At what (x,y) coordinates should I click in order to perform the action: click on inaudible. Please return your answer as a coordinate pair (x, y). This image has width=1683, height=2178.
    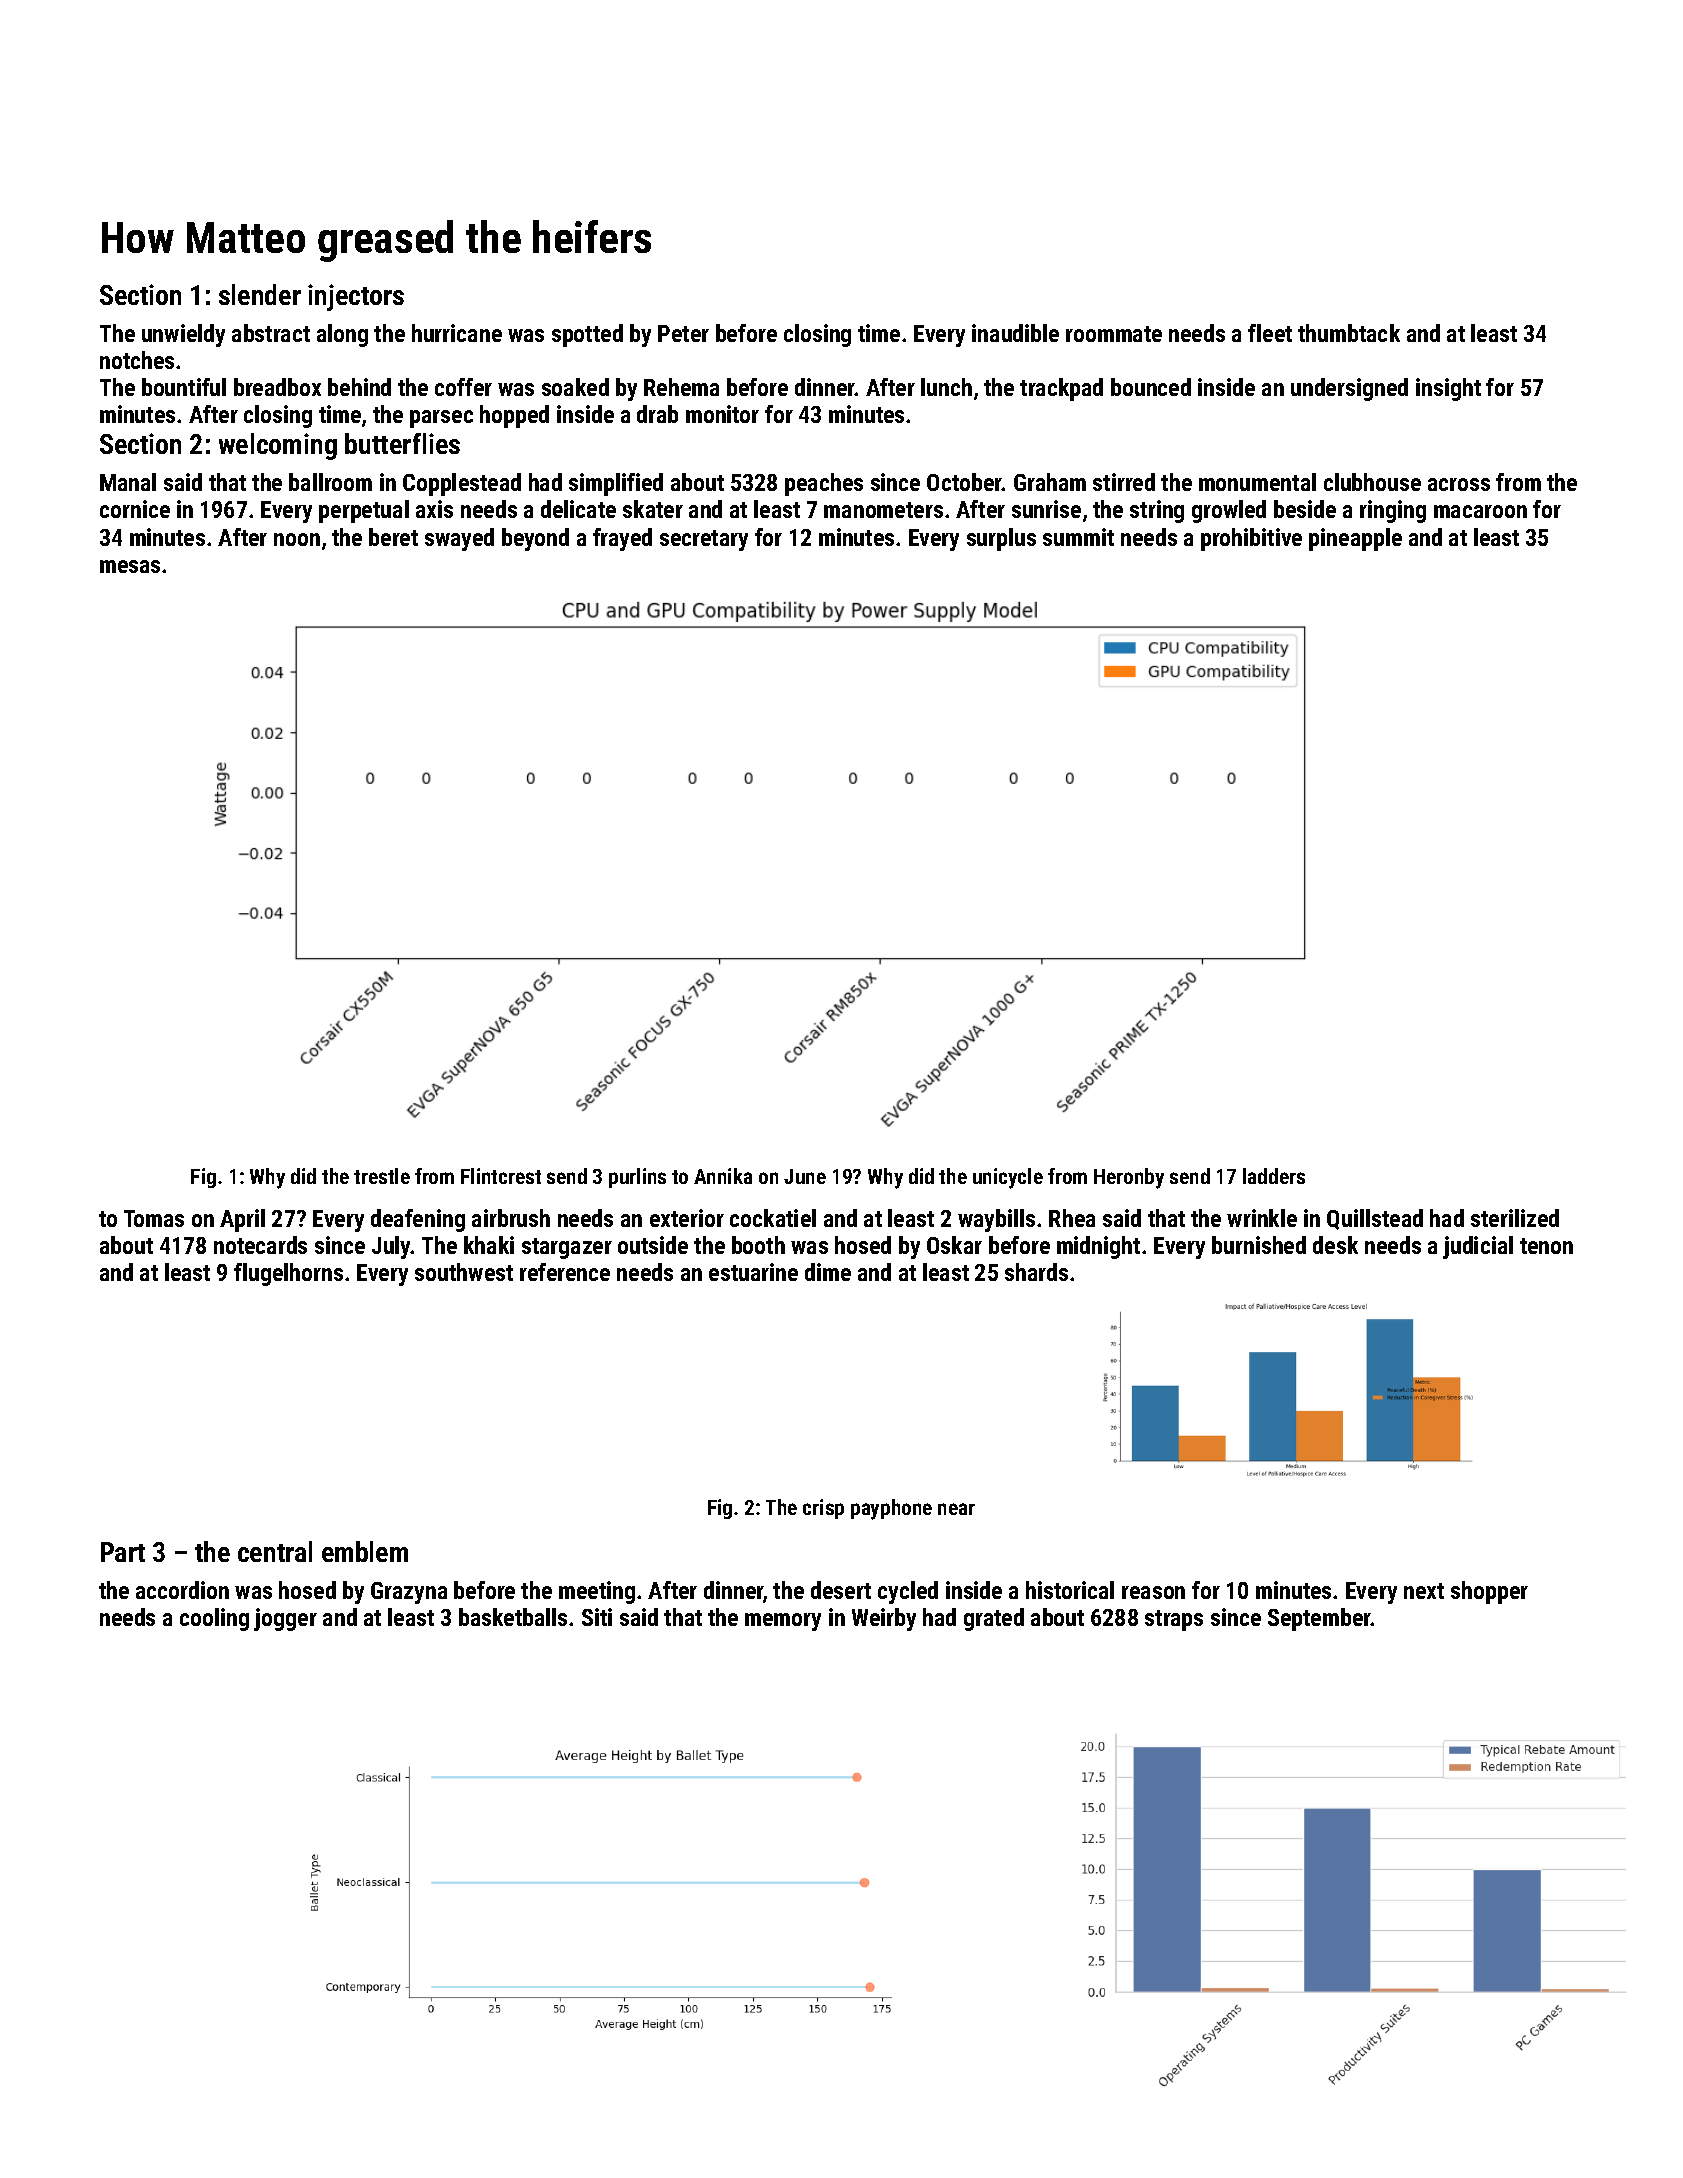
    Looking at the image, I should click on (1015, 333).
